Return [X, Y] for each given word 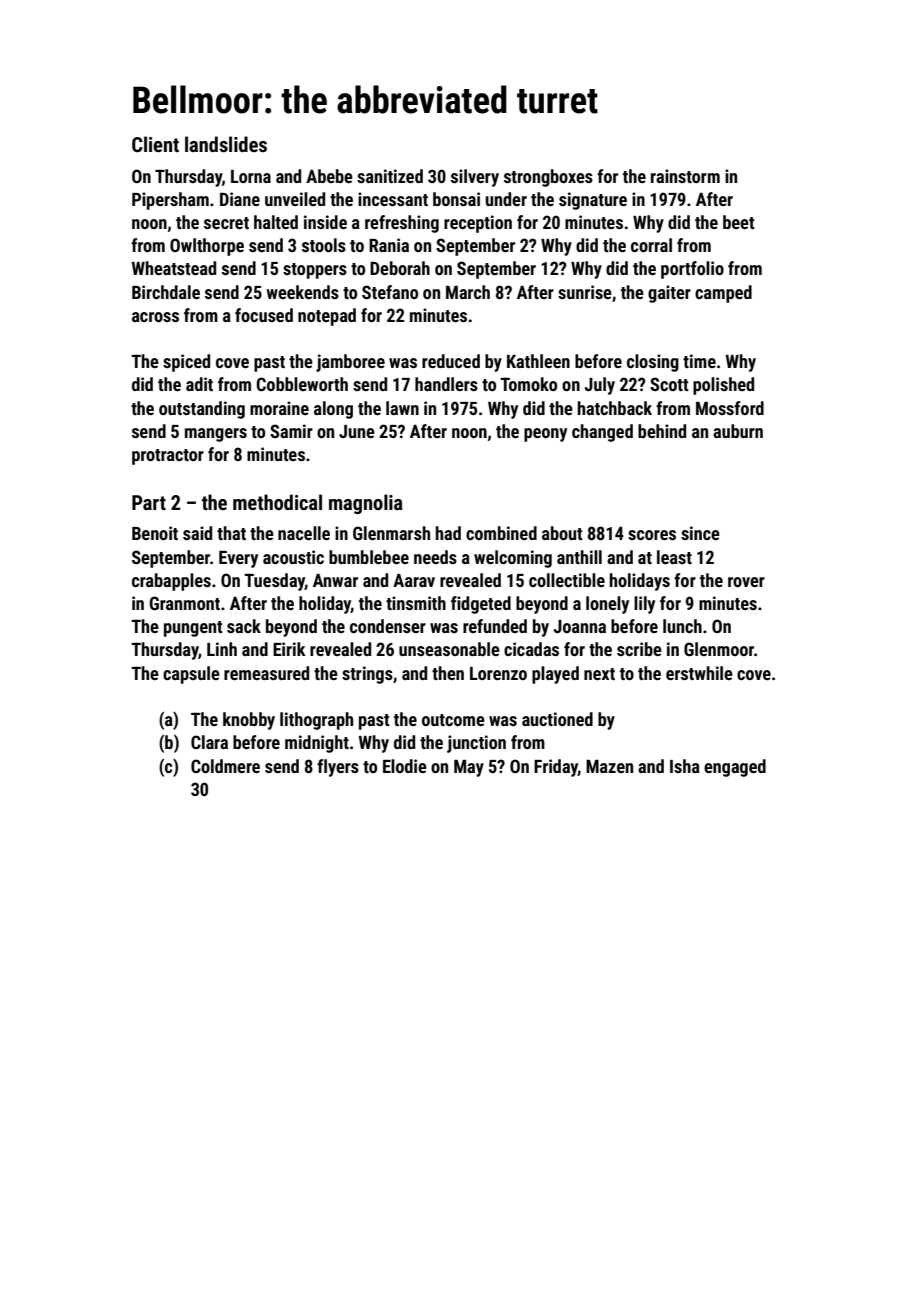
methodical [277, 502]
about [562, 533]
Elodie [405, 766]
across [155, 317]
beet [739, 222]
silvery [475, 178]
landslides [226, 144]
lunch [682, 626]
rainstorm [685, 176]
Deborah [400, 268]
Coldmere [225, 766]
